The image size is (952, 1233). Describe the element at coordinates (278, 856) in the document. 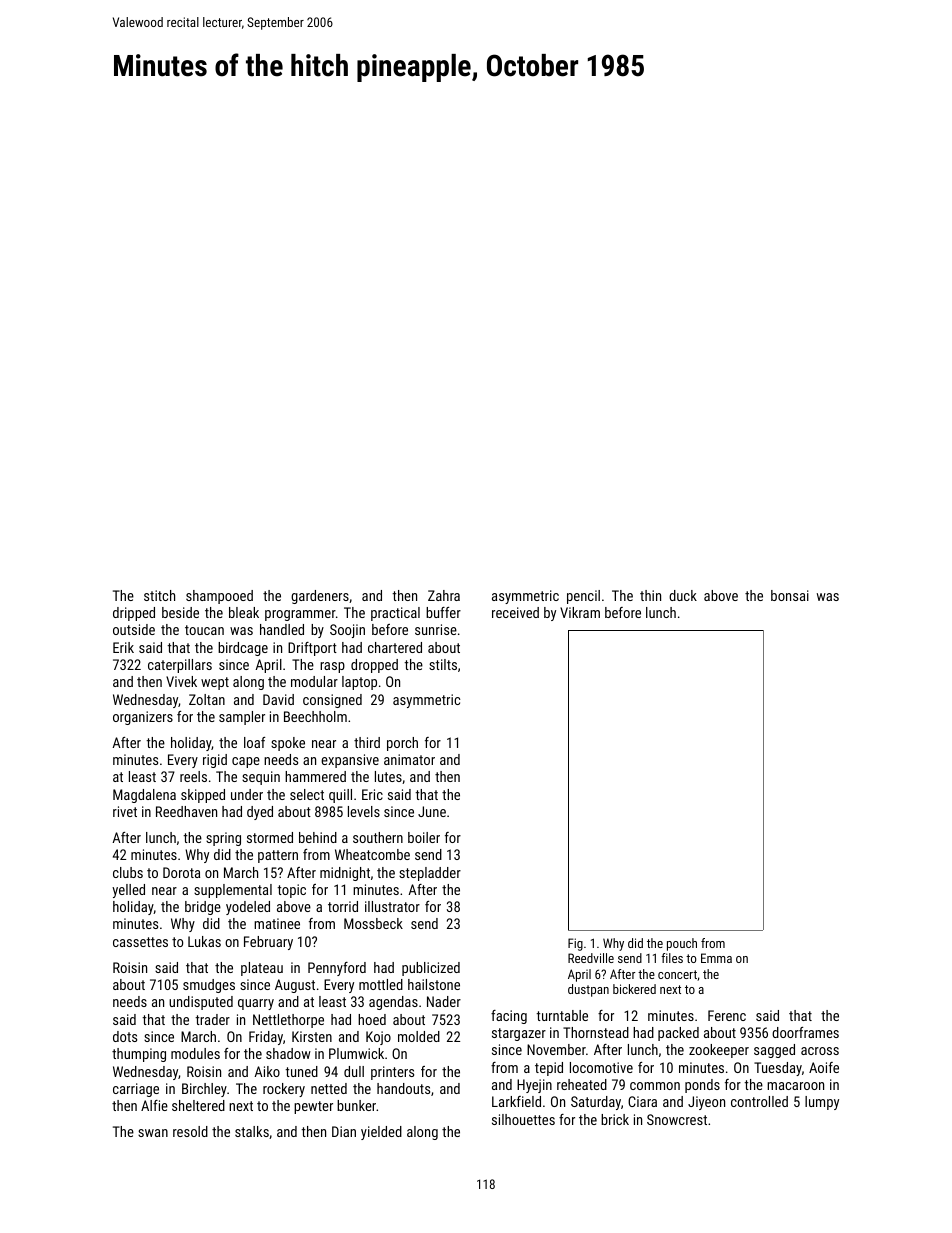

I see `pattern` at that location.
